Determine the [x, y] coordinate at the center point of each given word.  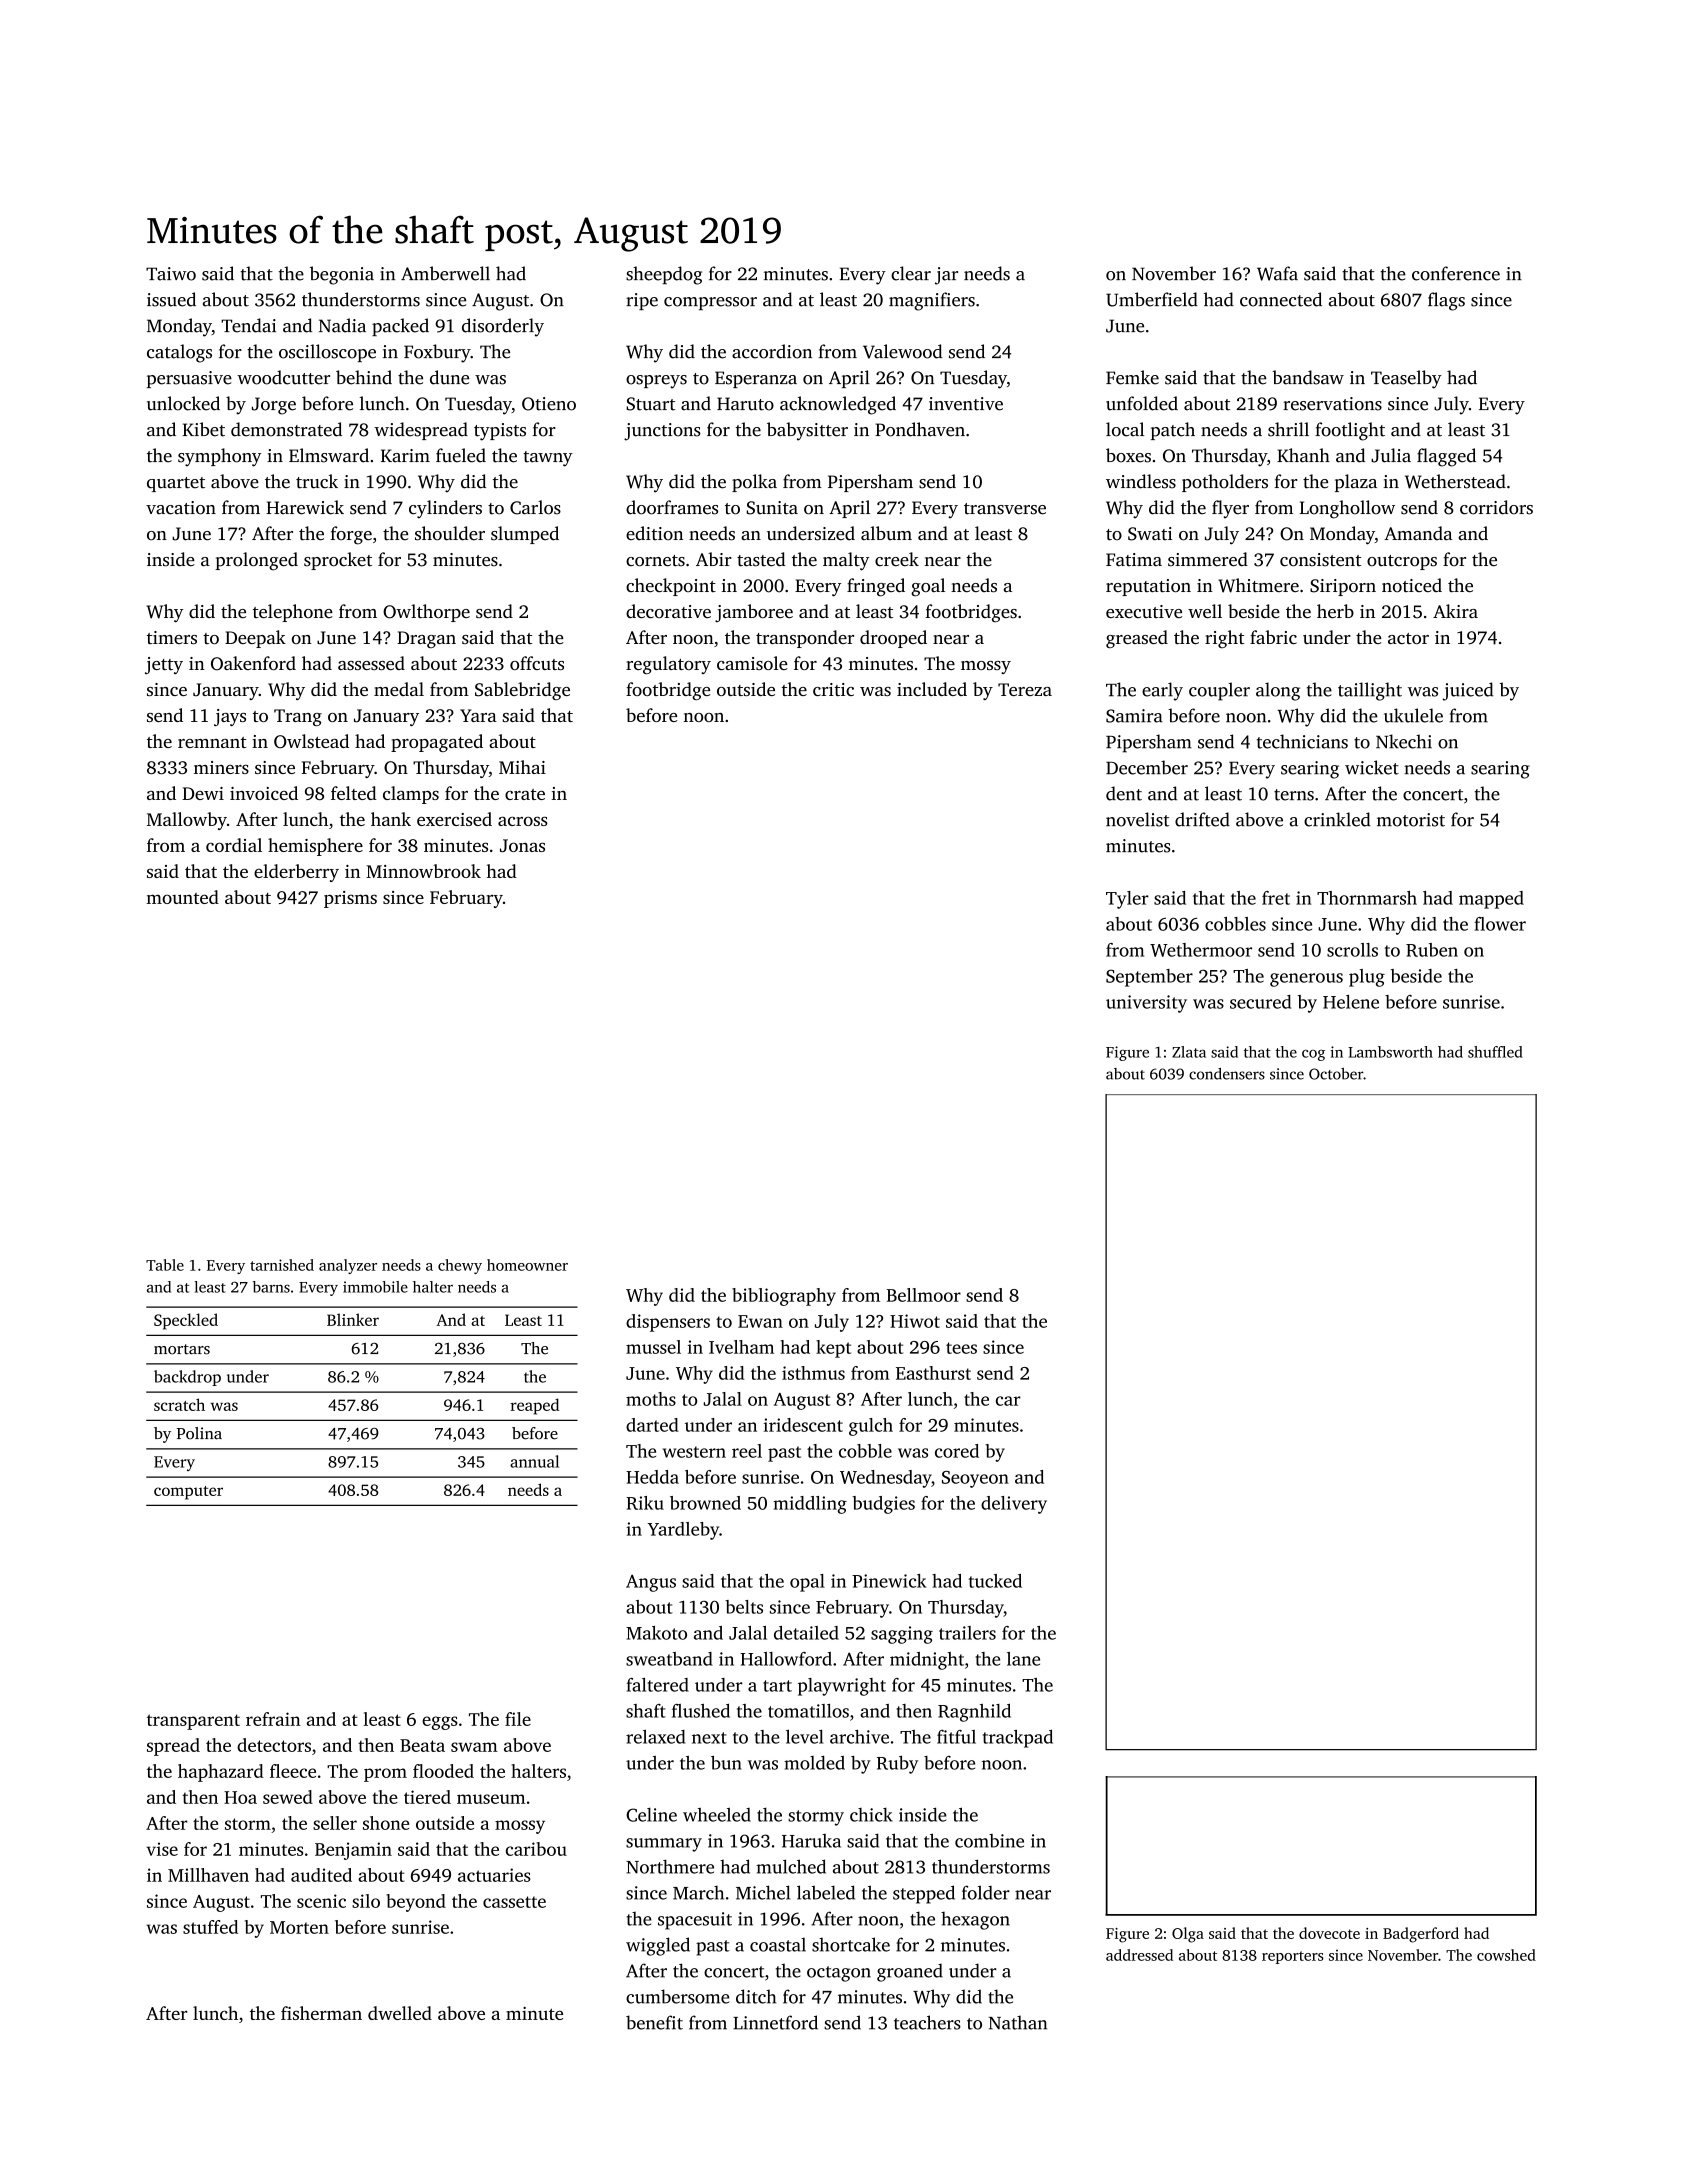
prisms [350, 899]
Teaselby [1406, 379]
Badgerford [1421, 1935]
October [1336, 1074]
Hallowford [786, 1659]
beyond [416, 1903]
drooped [893, 639]
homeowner [527, 1265]
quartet [176, 484]
